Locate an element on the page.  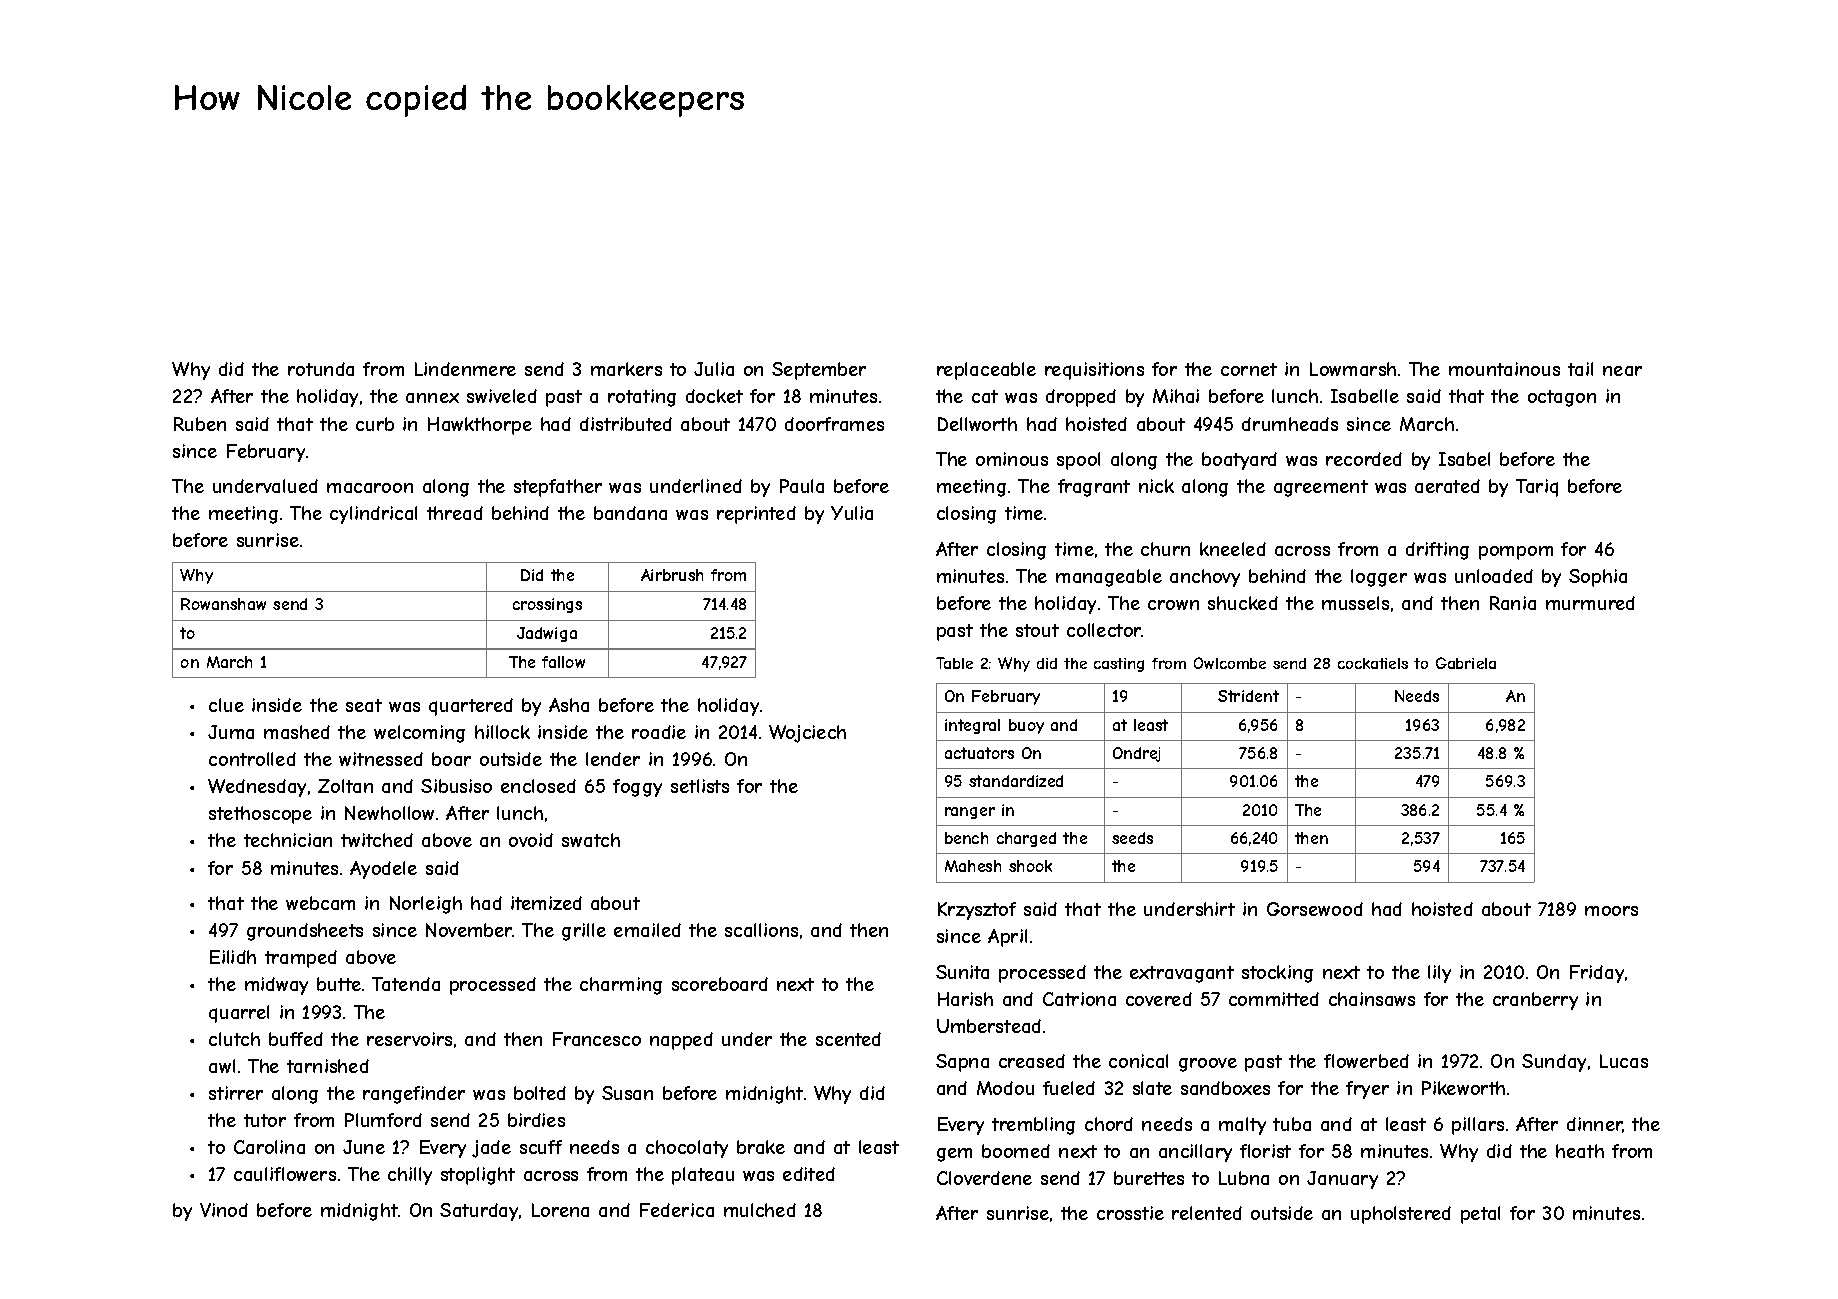
replaceable is located at coordinates (986, 371).
